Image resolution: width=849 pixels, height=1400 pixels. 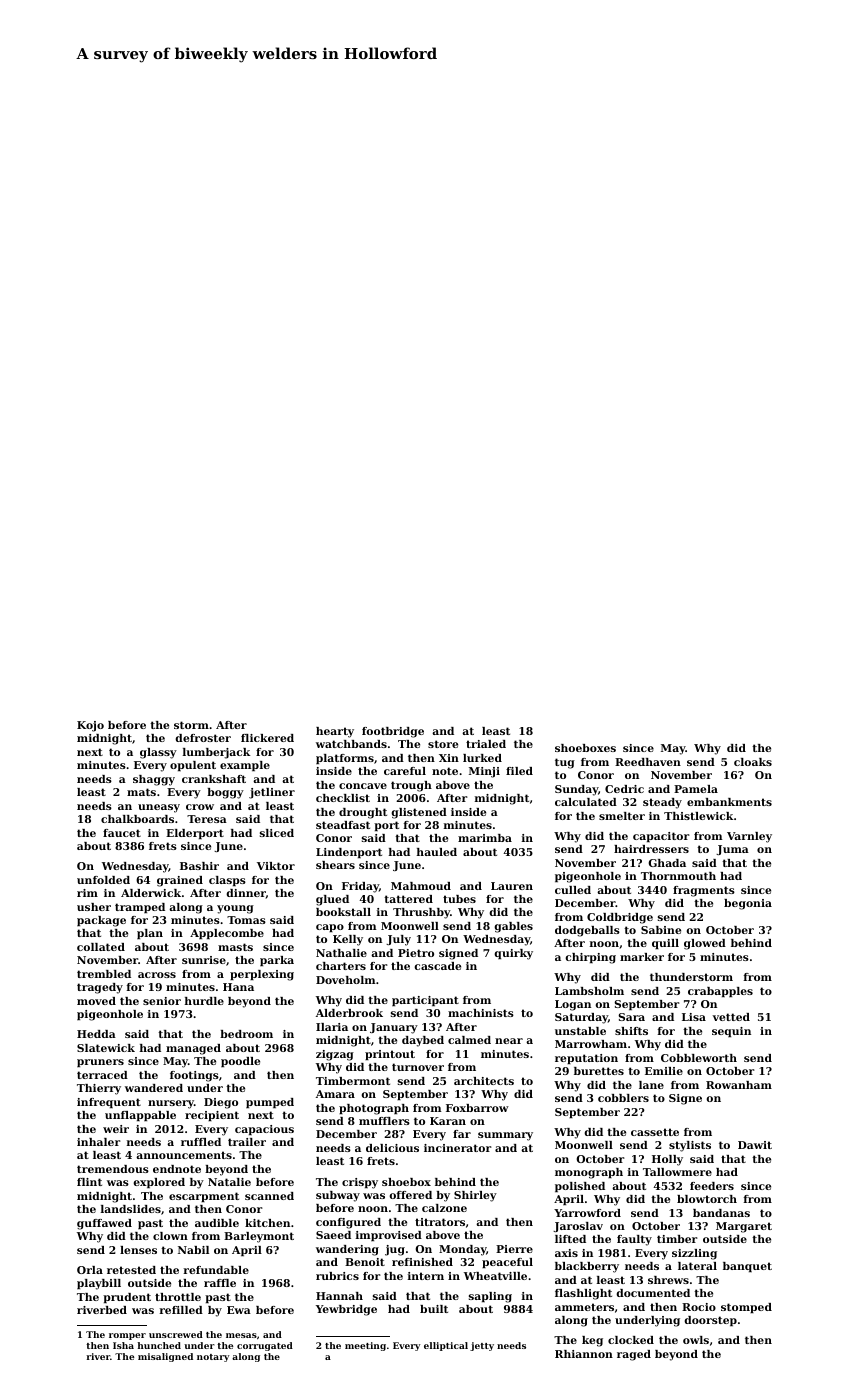 I want to click on prudent, so click(x=127, y=1298).
